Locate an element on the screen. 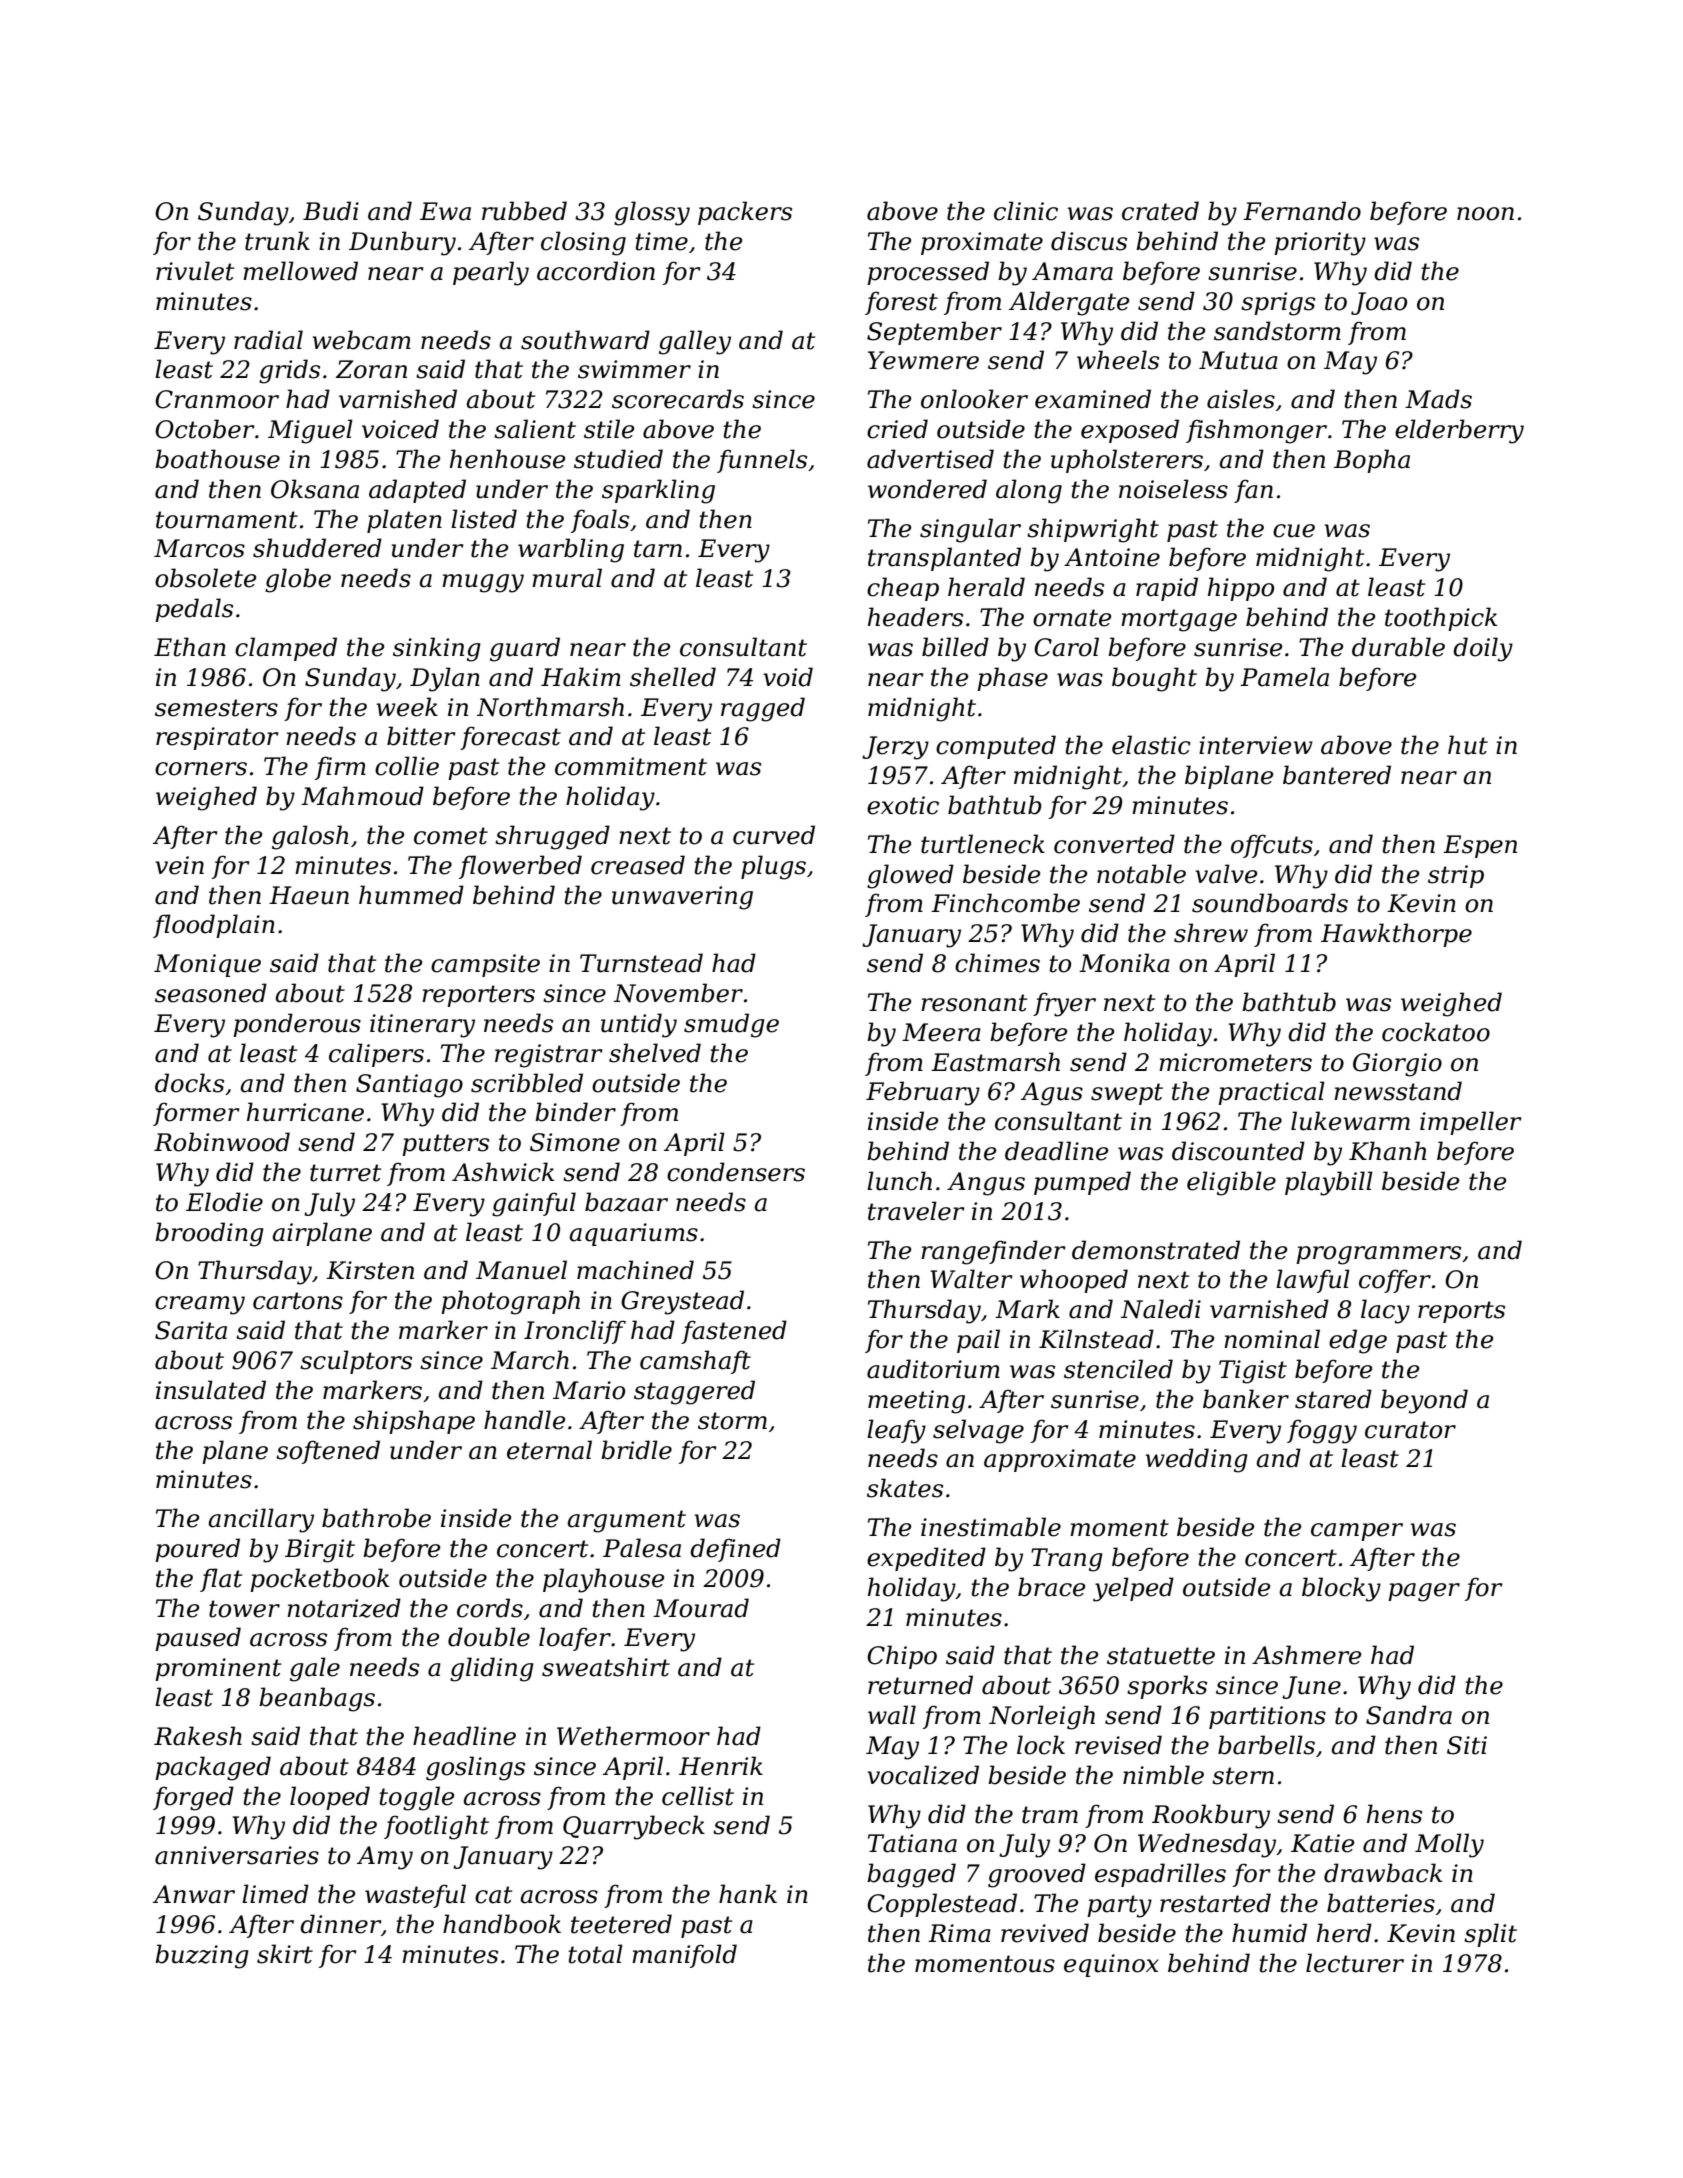 Image resolution: width=1683 pixels, height=2178 pixels. firm is located at coordinates (340, 768).
